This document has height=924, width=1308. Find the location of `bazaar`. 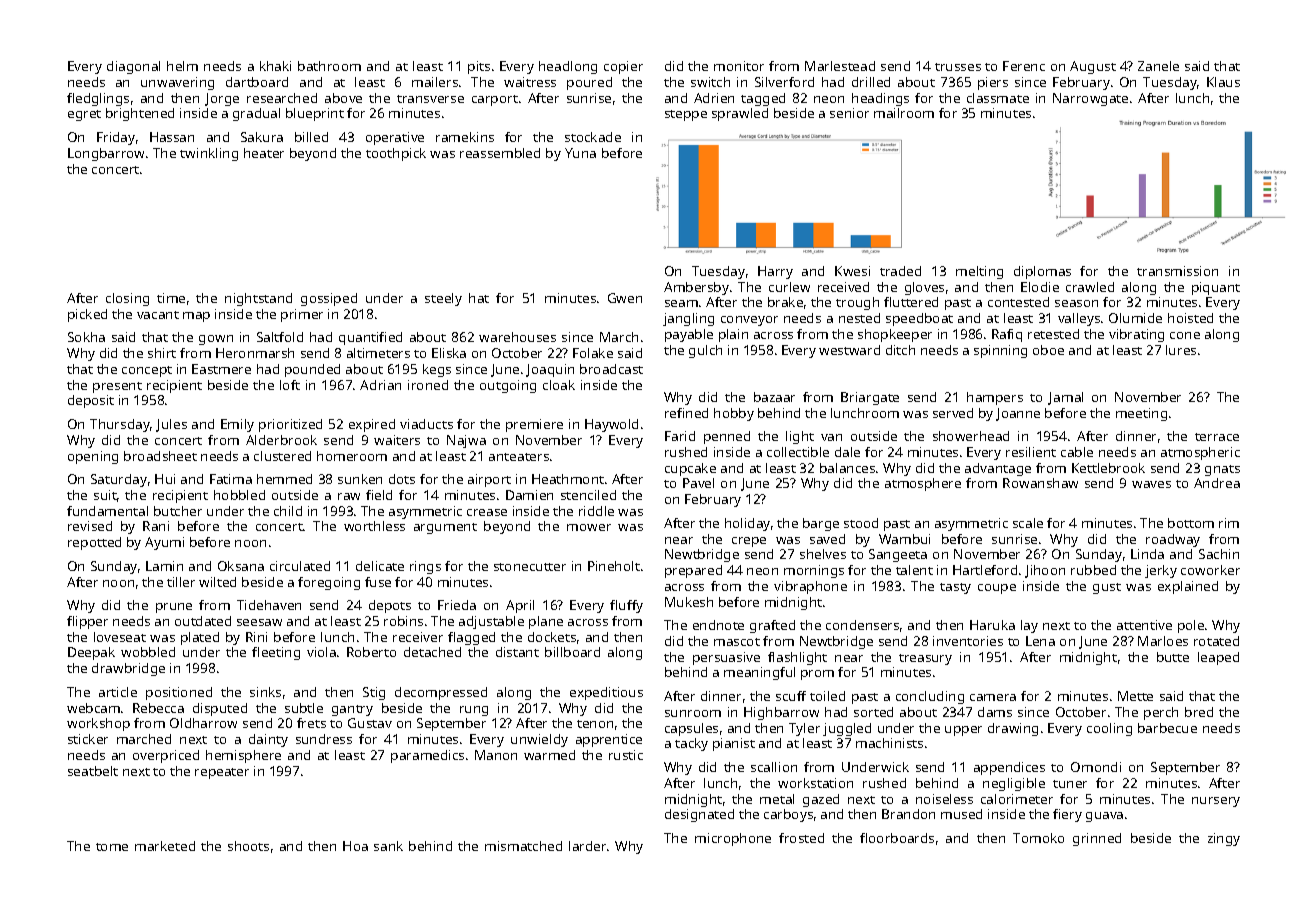

bazaar is located at coordinates (774, 397).
